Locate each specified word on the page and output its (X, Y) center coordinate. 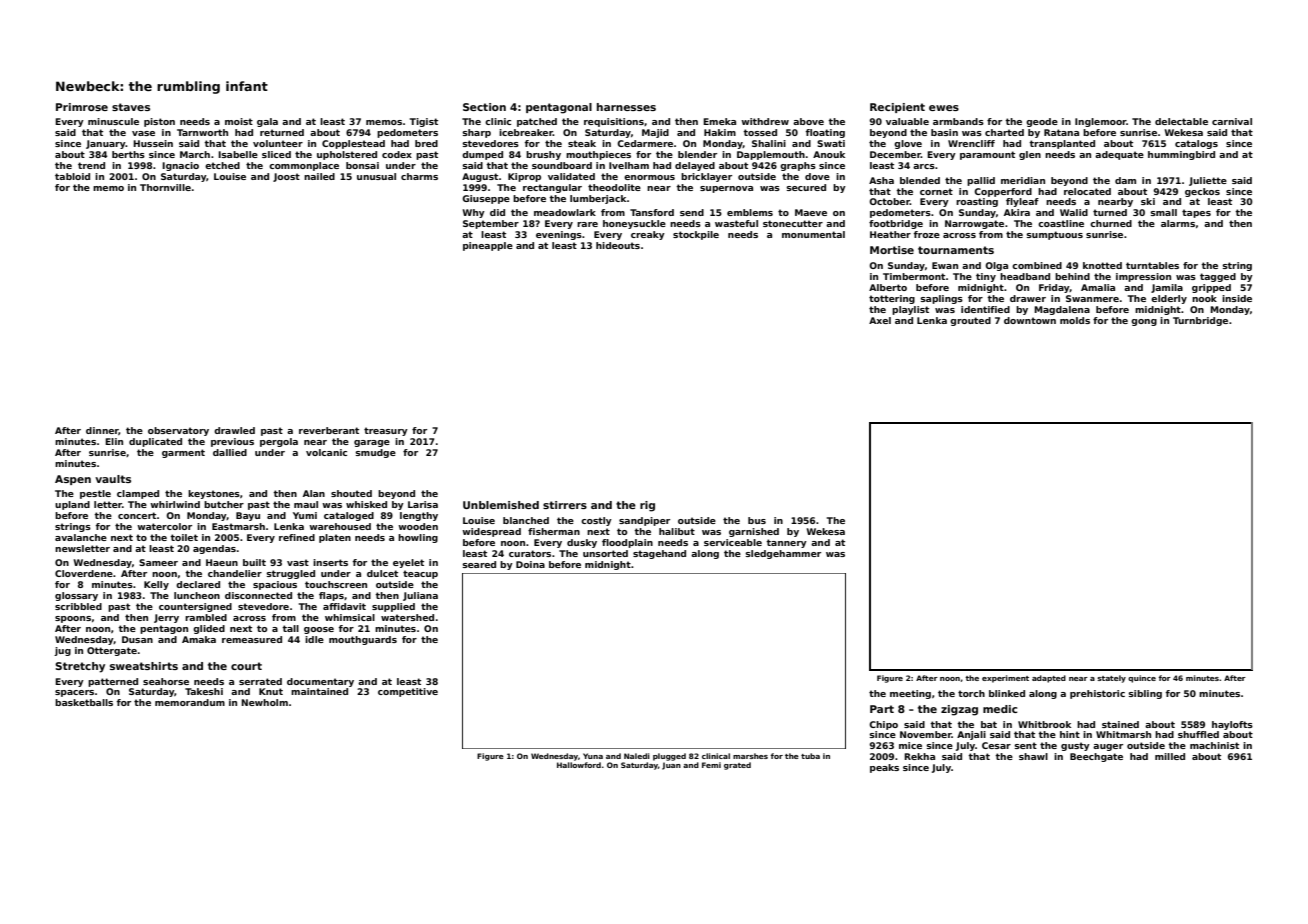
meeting (910, 694)
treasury (386, 431)
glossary (76, 596)
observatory (178, 431)
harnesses (626, 107)
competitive (408, 692)
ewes (944, 108)
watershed (407, 617)
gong (1144, 322)
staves (131, 107)
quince (1142, 679)
